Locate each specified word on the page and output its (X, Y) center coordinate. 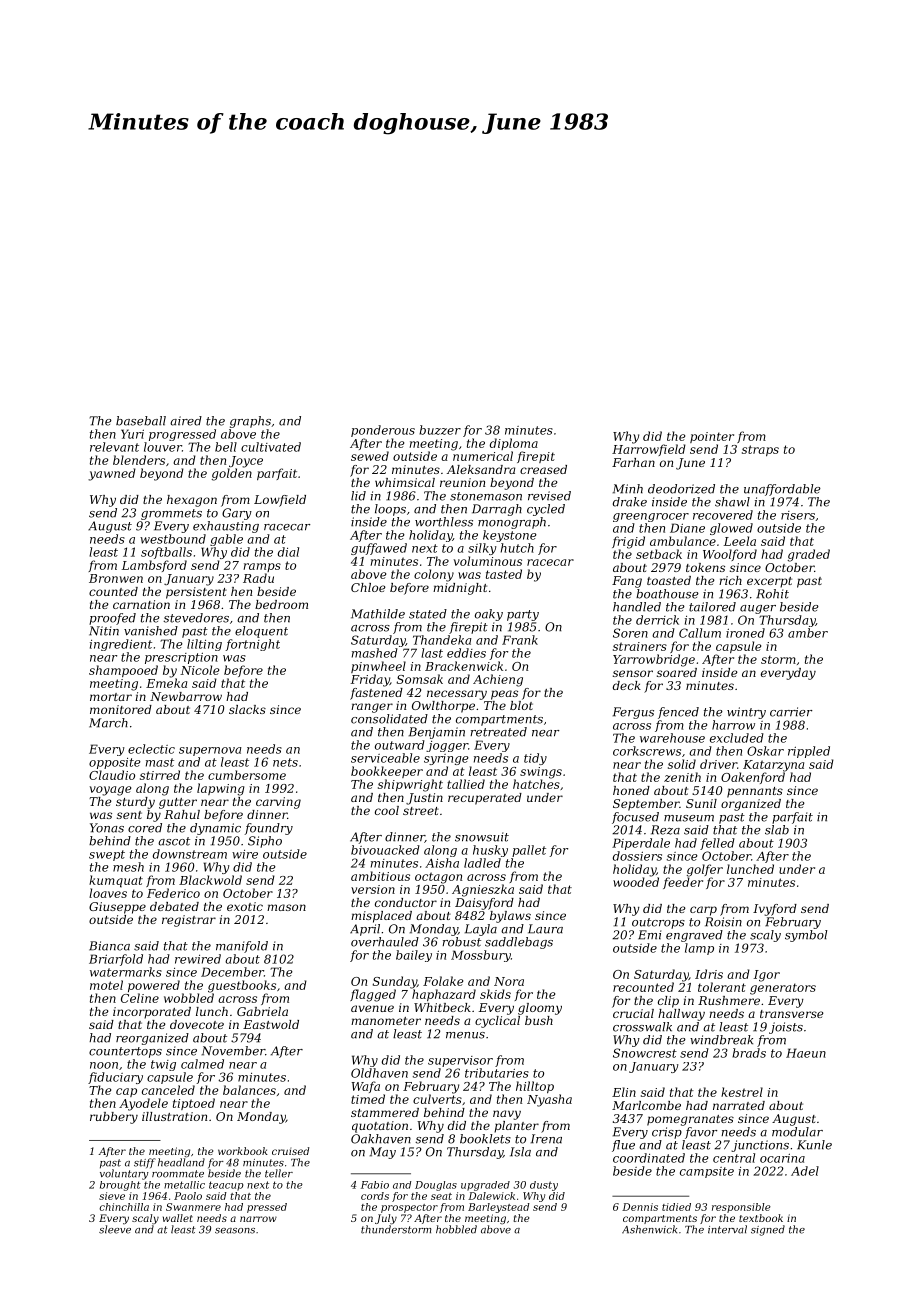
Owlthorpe (443, 707)
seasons (235, 1231)
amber (808, 633)
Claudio (112, 775)
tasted (504, 574)
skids (495, 994)
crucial (633, 1013)
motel (106, 985)
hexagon (192, 501)
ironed (745, 633)
